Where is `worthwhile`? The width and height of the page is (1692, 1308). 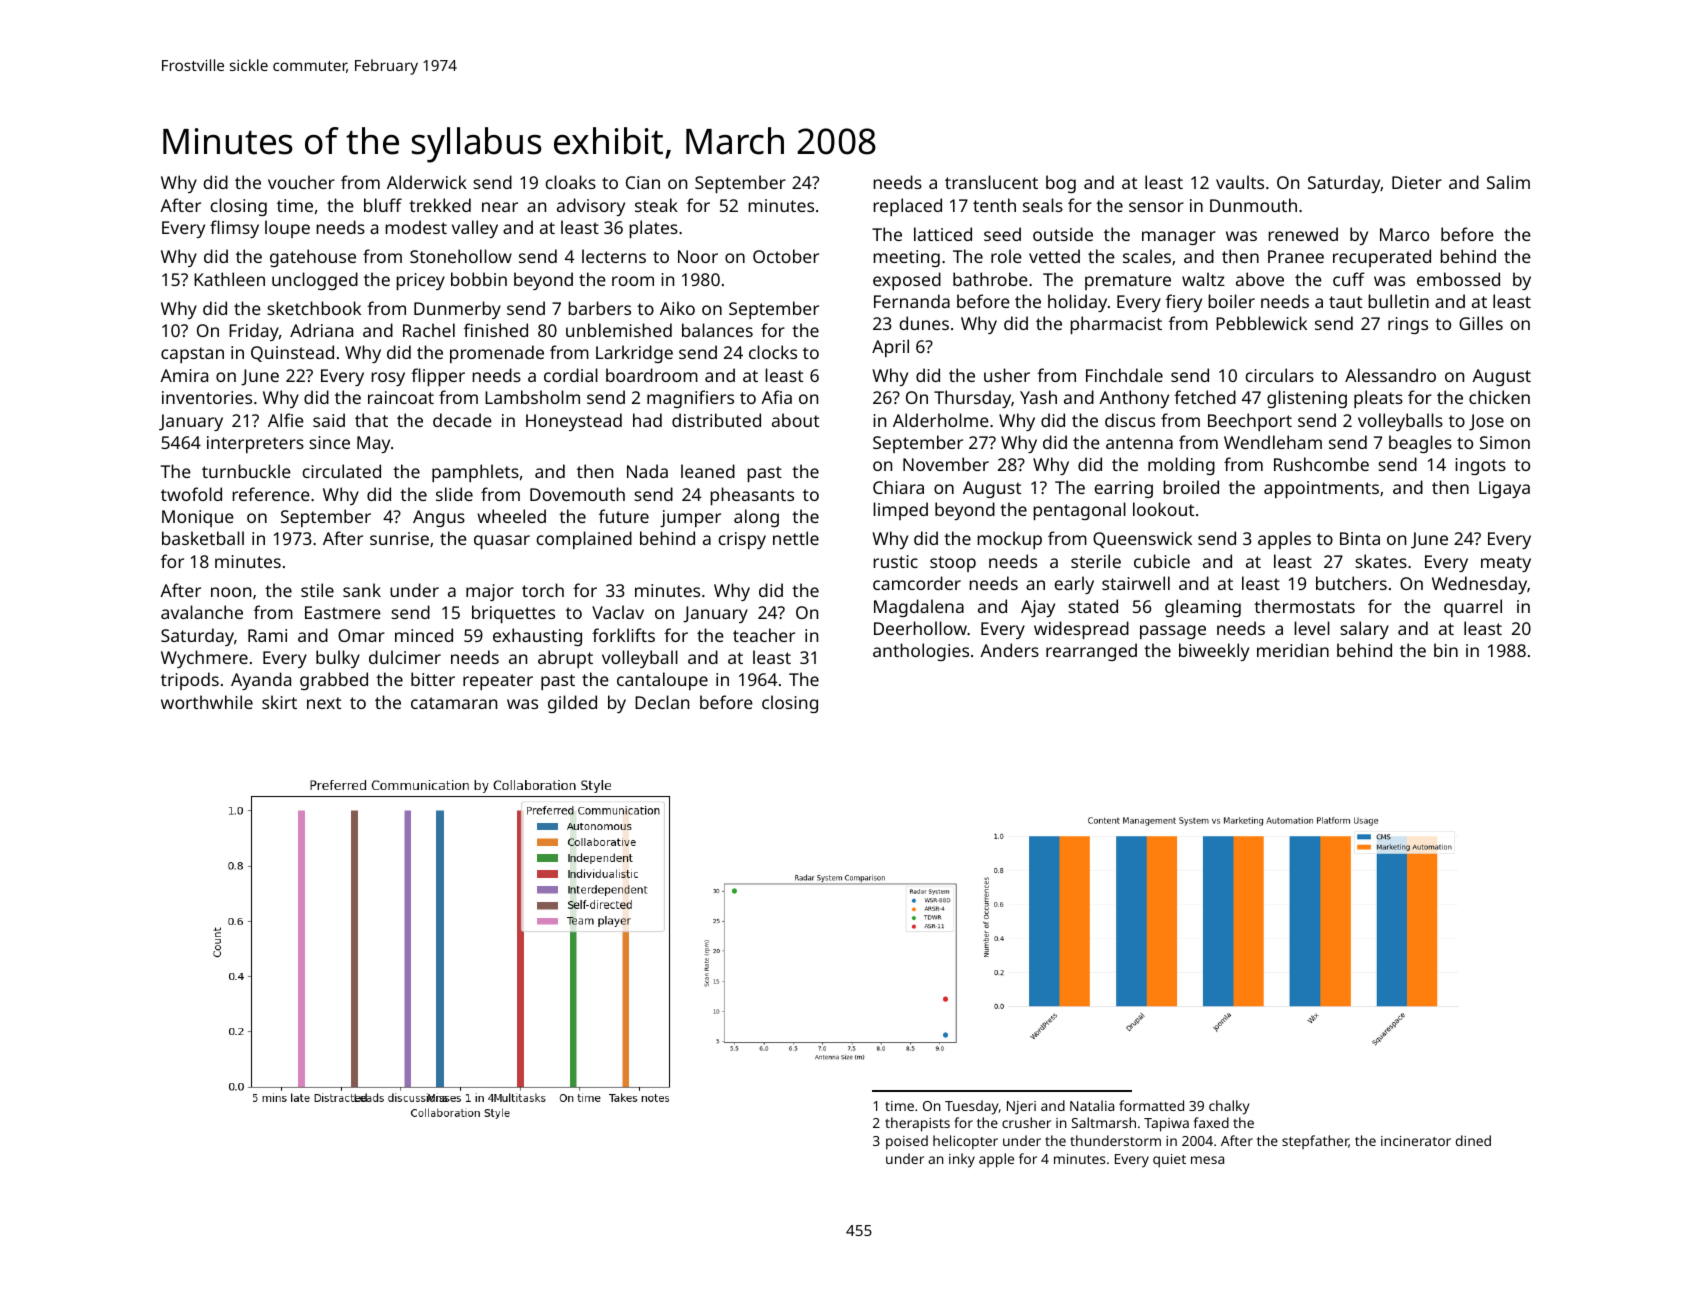
worthwhile is located at coordinates (207, 702).
